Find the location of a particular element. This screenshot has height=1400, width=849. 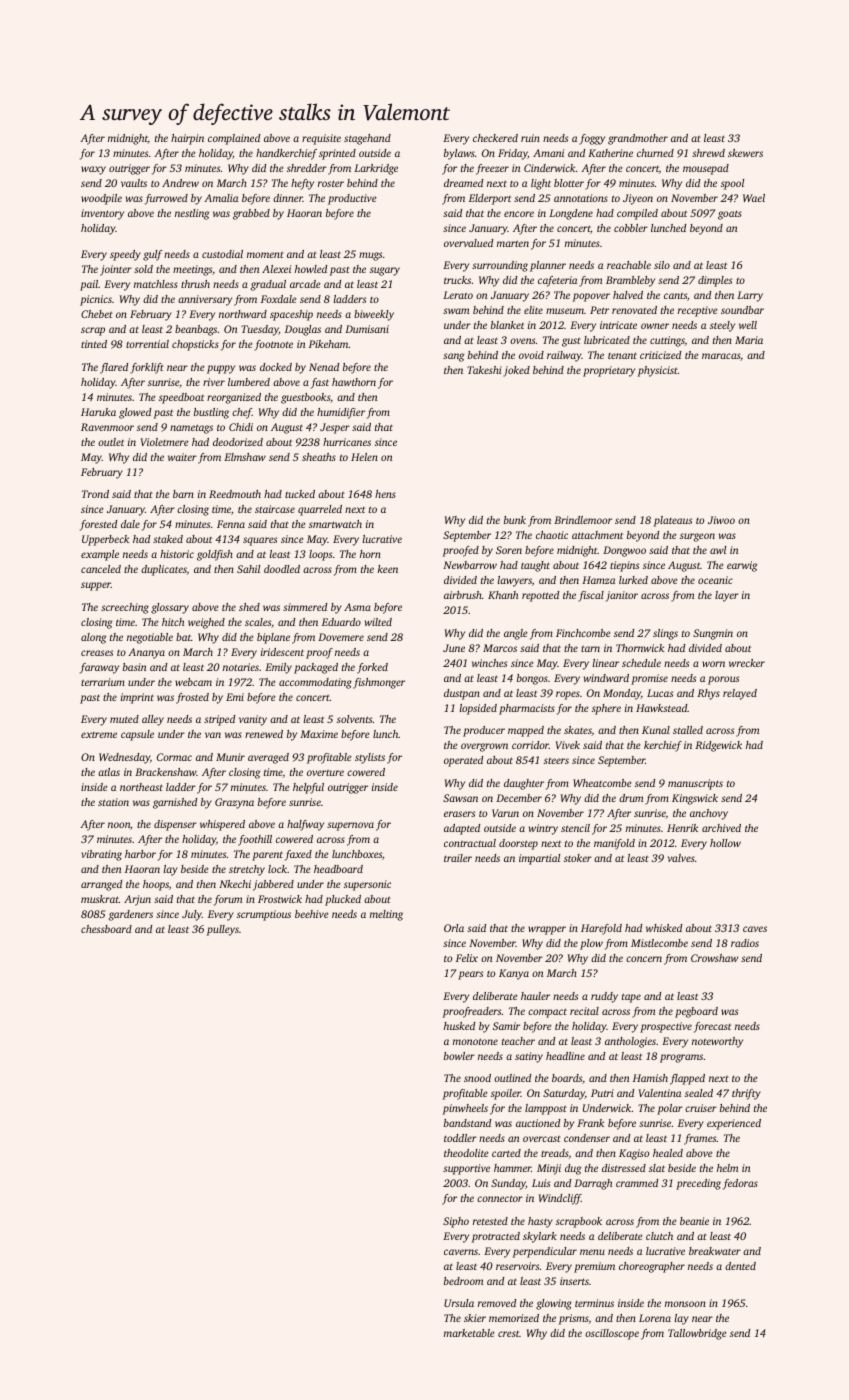

Andrew is located at coordinates (180, 183).
